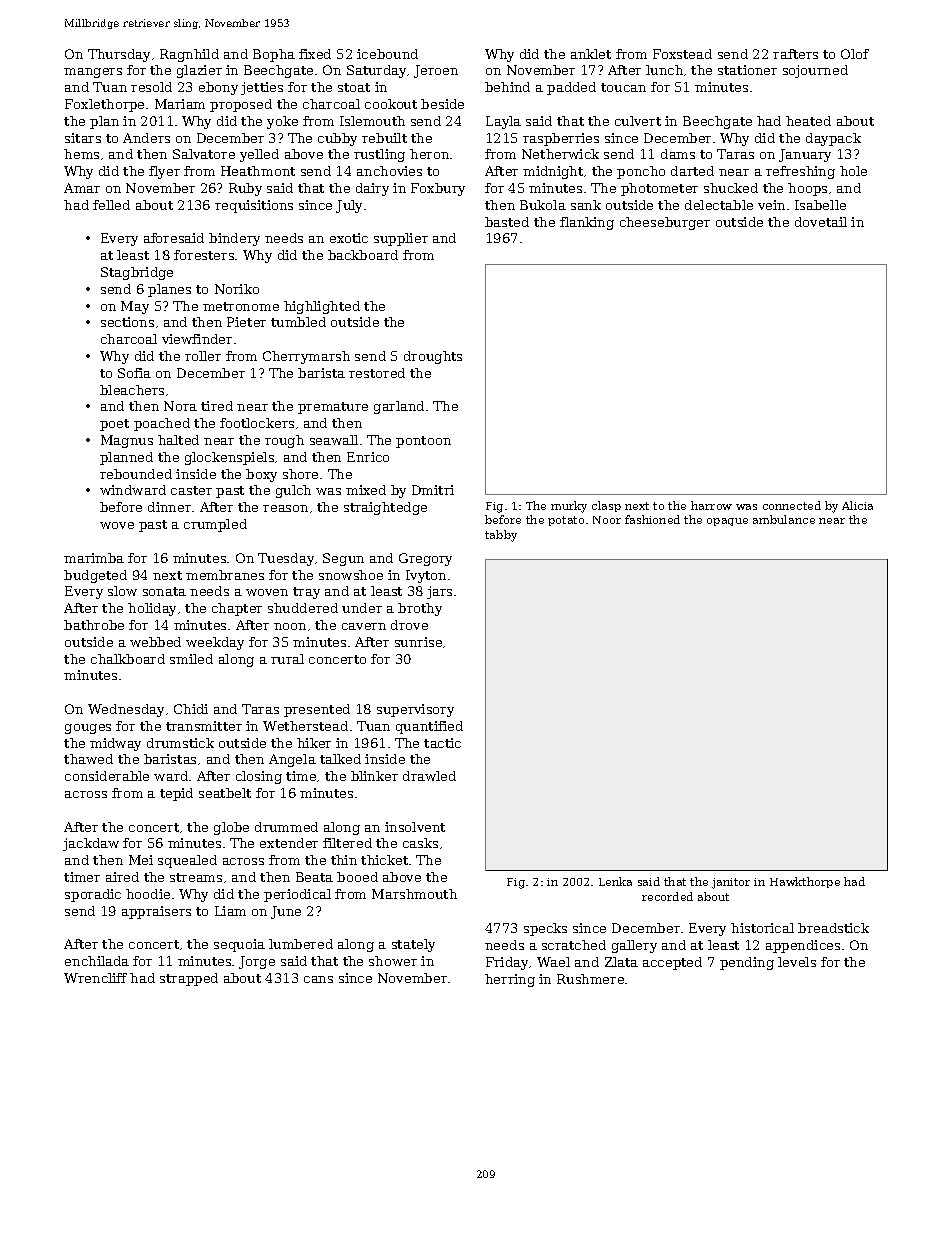  Describe the element at coordinates (510, 980) in the screenshot. I see `herring` at that location.
